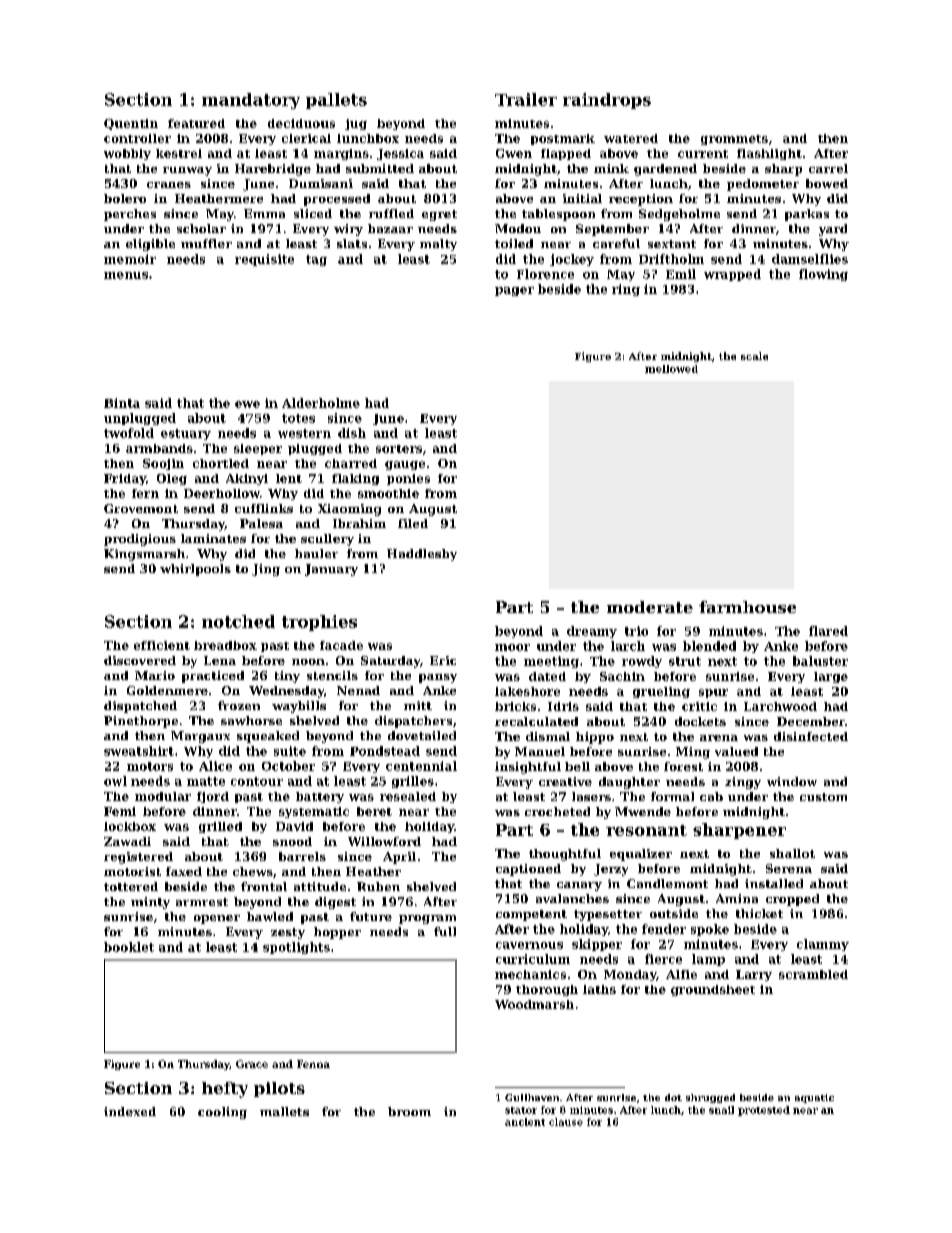  I want to click on egret, so click(439, 215).
